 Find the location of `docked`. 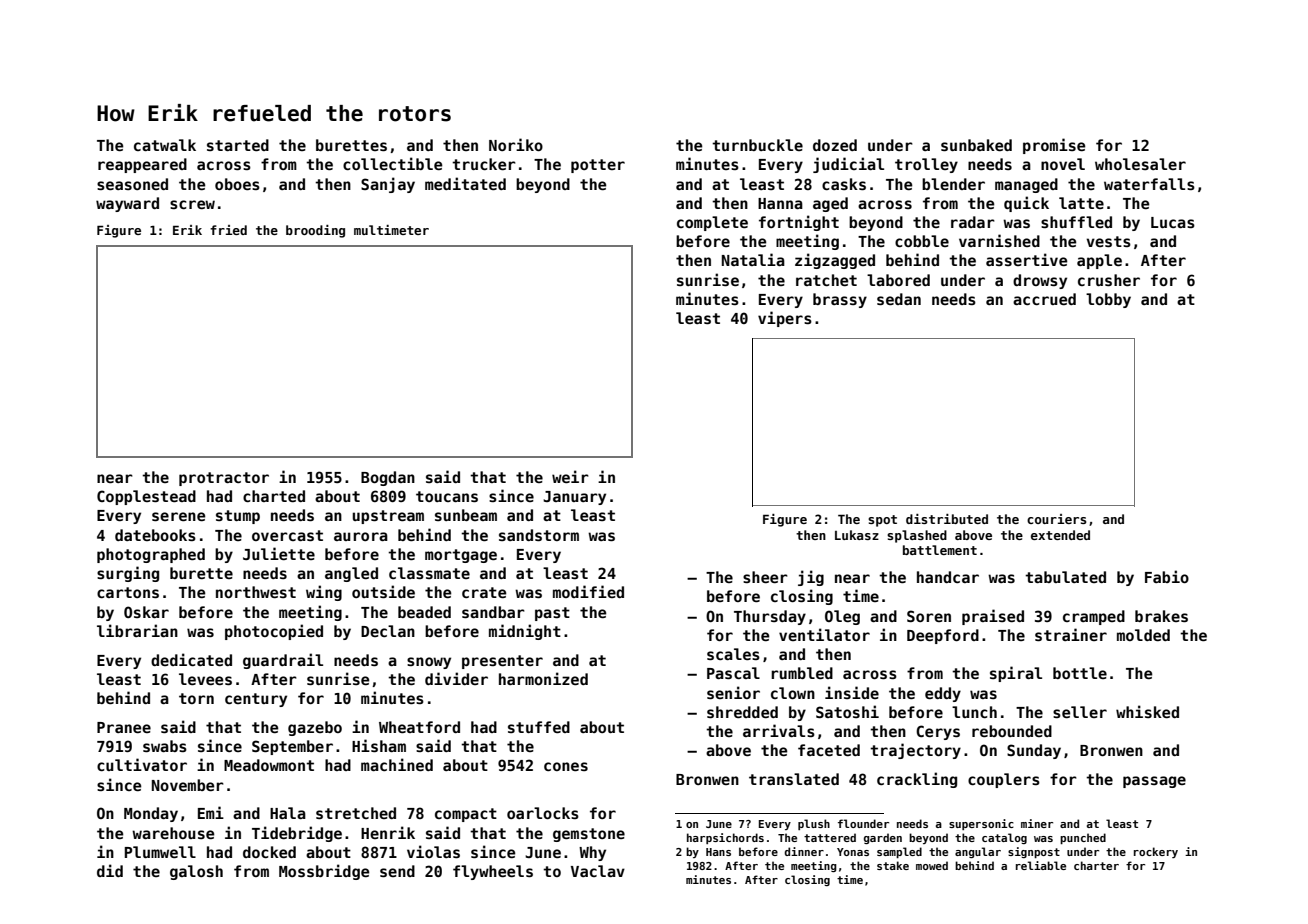

docked is located at coordinates (269, 852).
